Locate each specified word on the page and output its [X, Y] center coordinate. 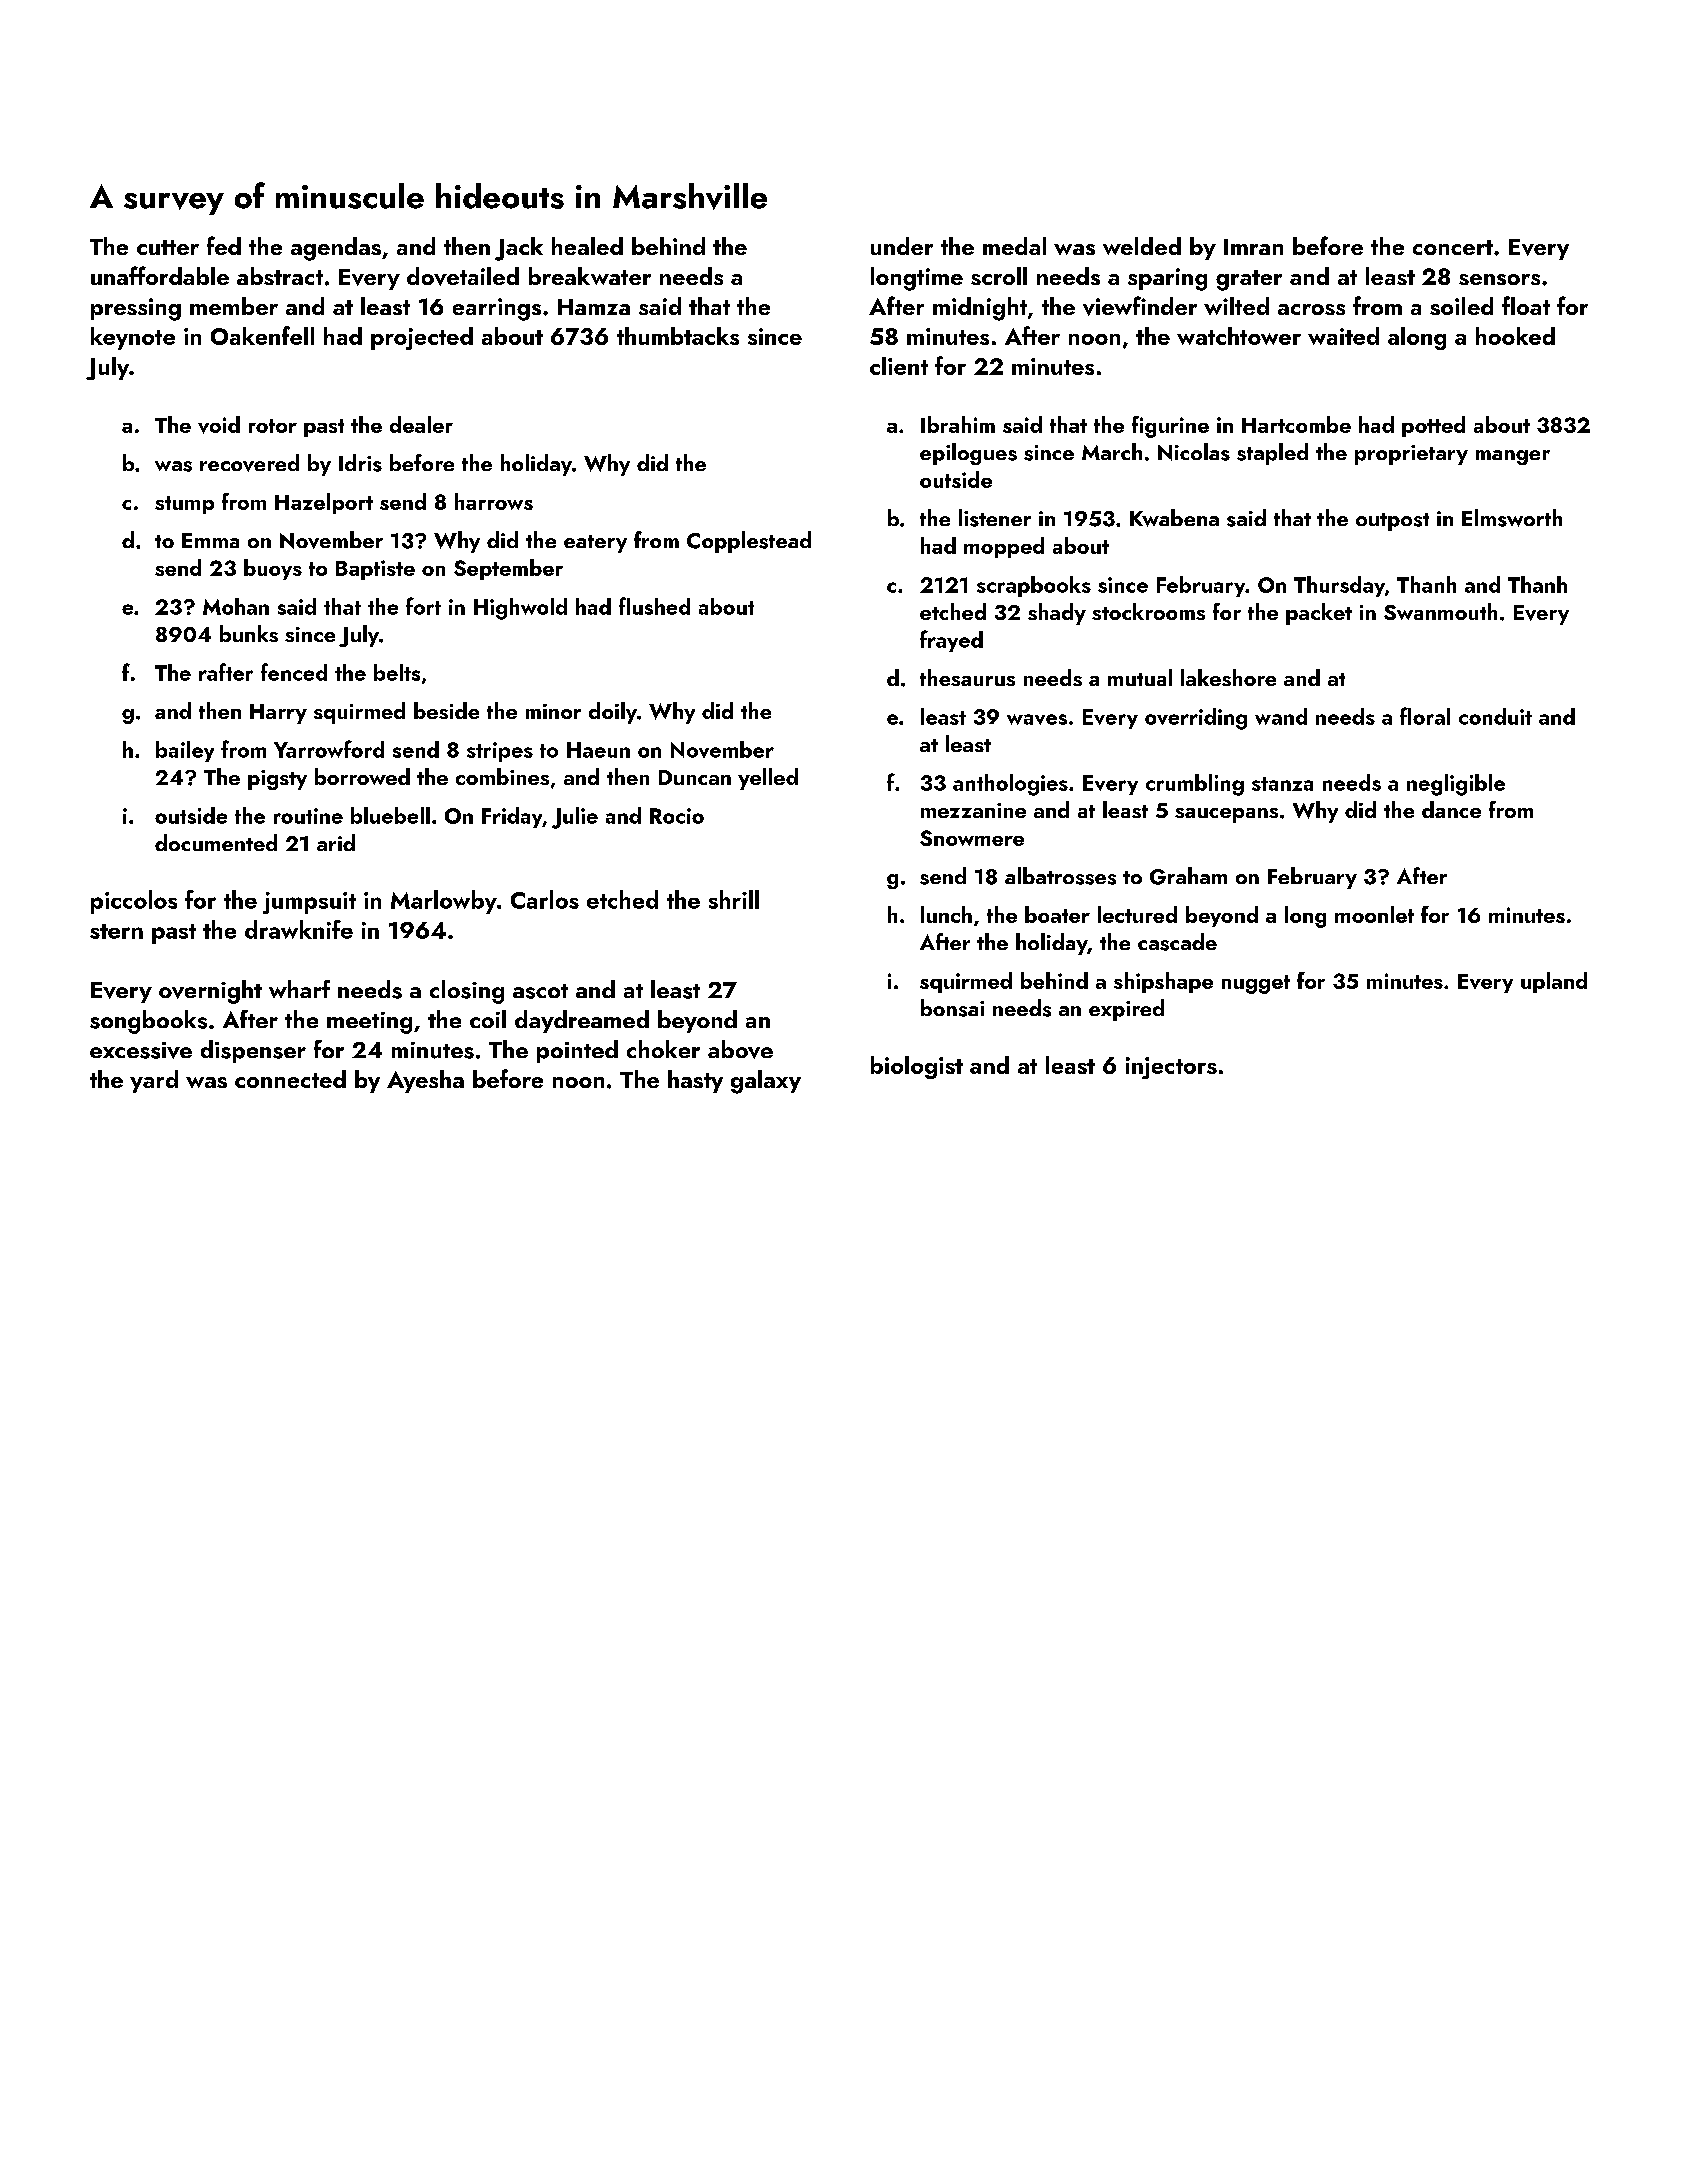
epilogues [968, 454]
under [902, 246]
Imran [1253, 247]
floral [1425, 716]
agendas [336, 249]
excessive [141, 1050]
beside [446, 710]
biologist [917, 1067]
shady [1057, 614]
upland [1554, 982]
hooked [1515, 336]
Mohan [236, 606]
